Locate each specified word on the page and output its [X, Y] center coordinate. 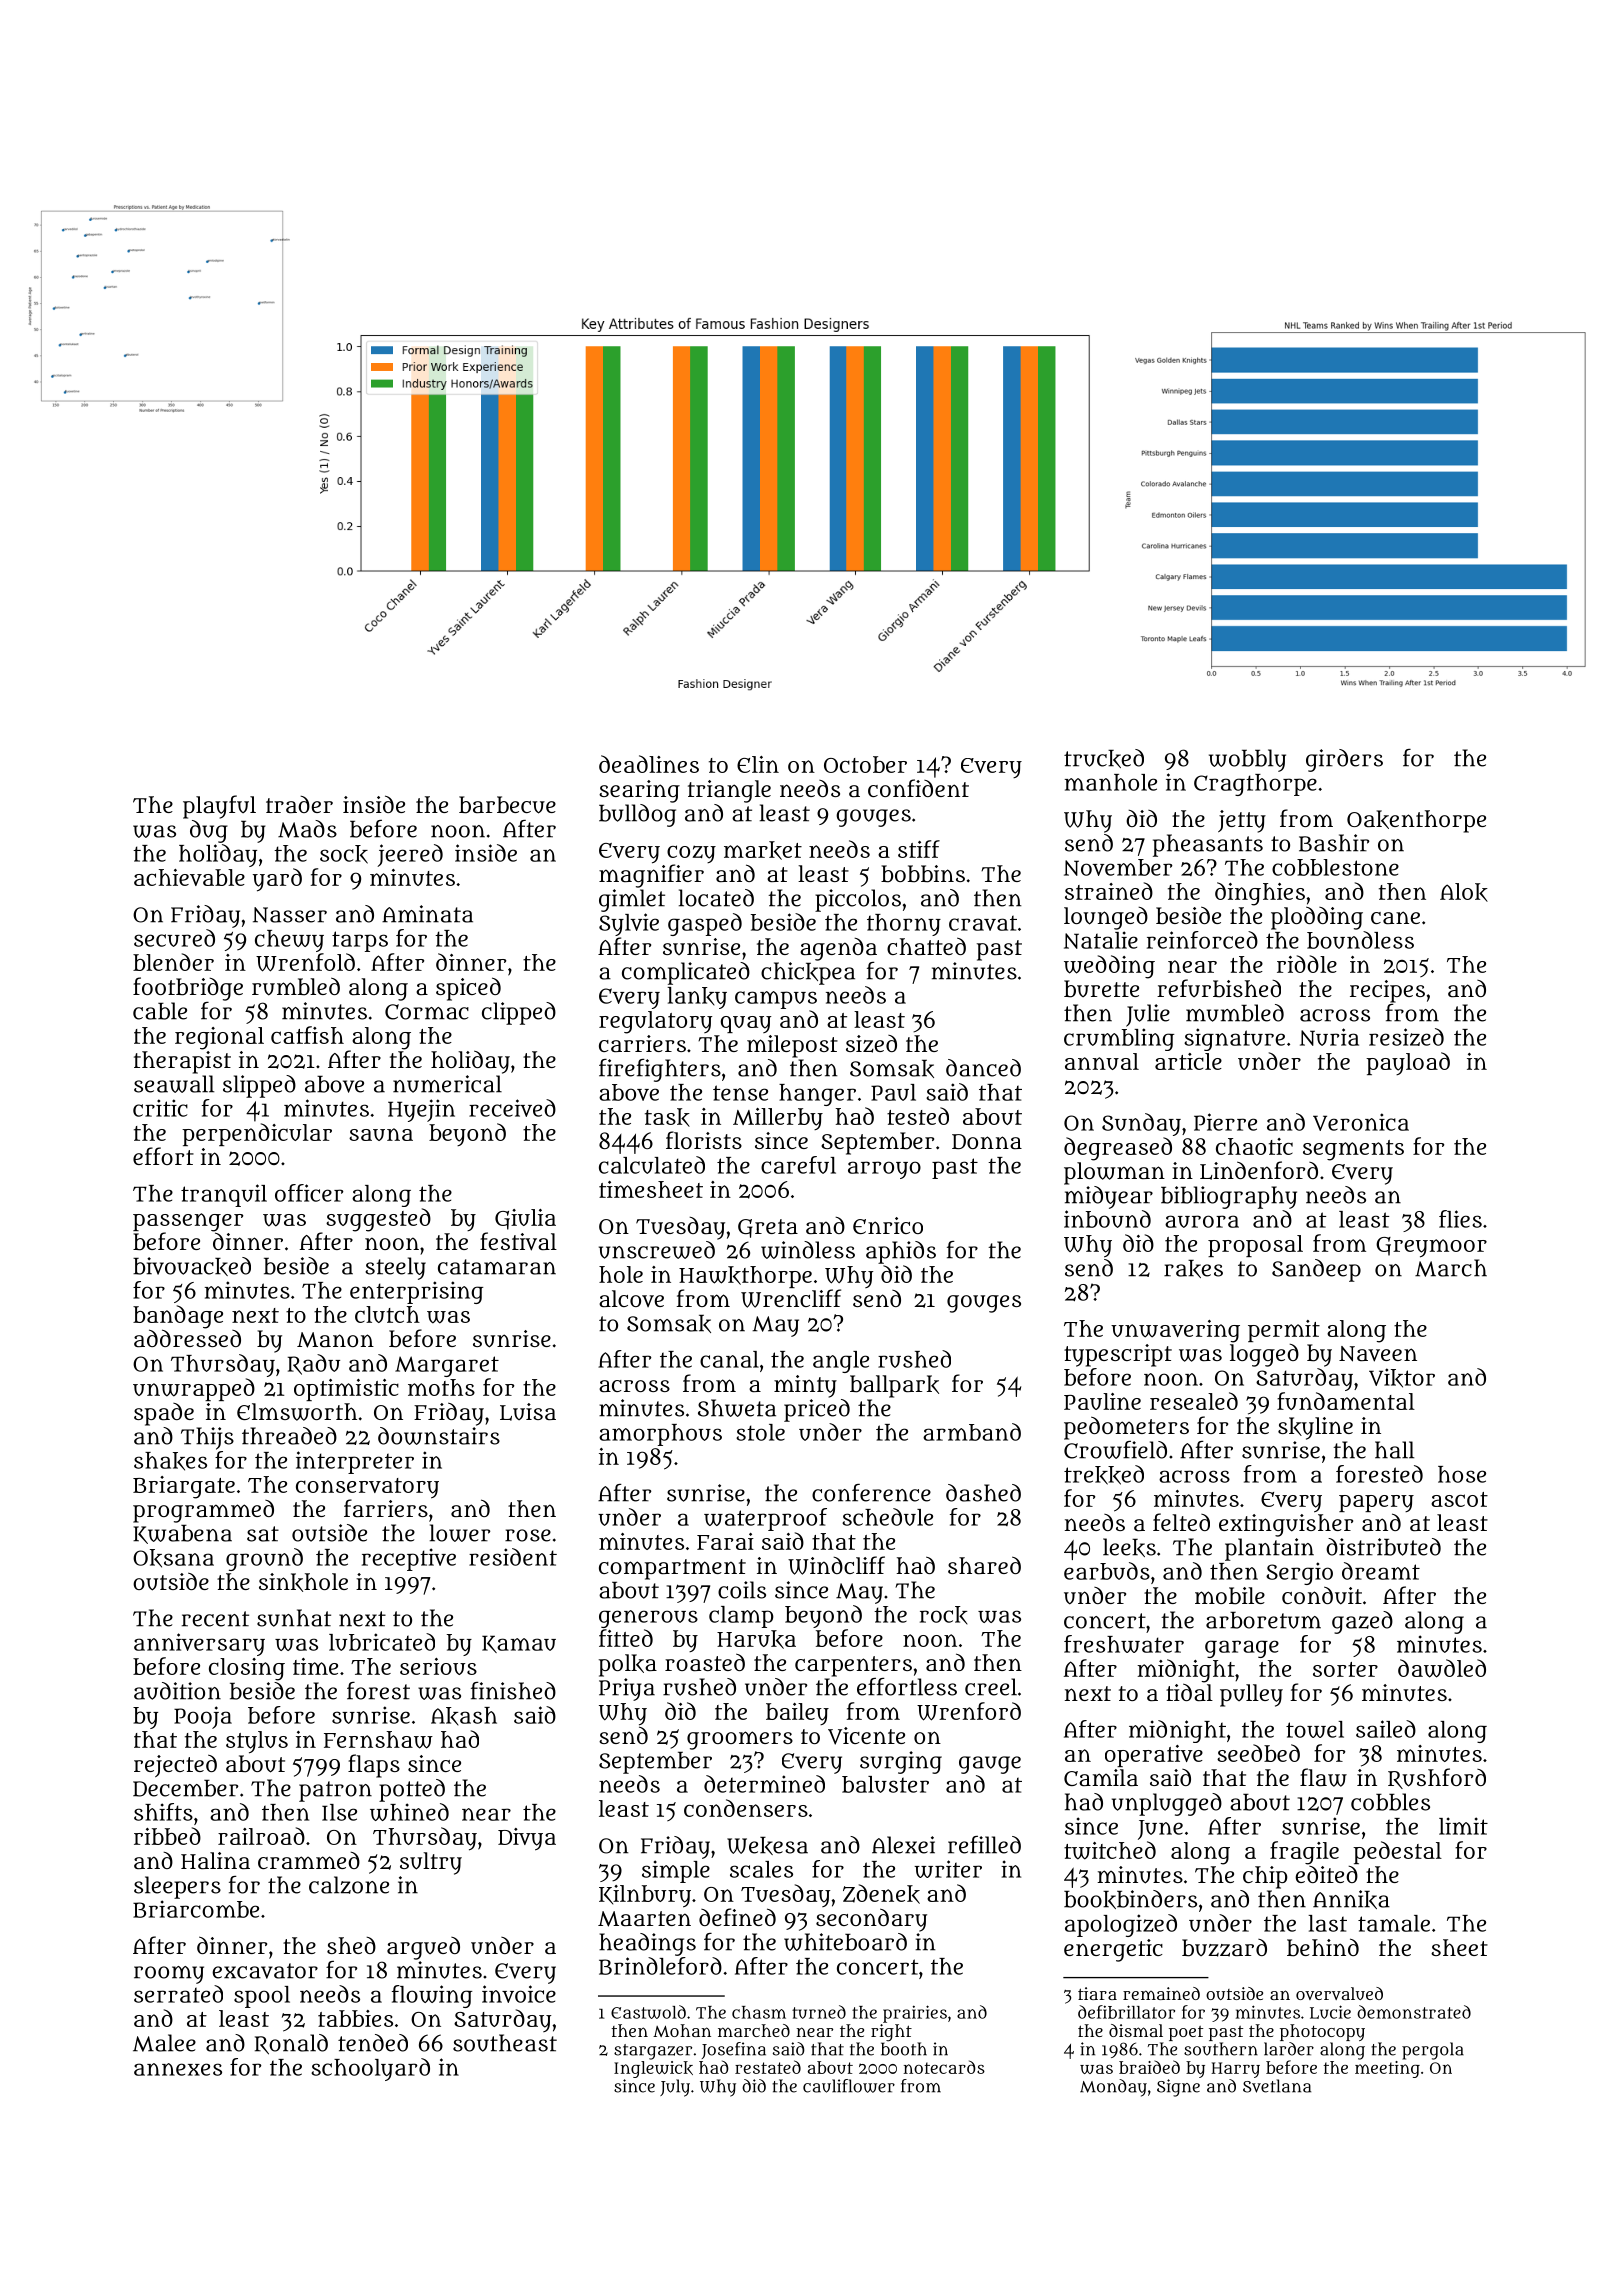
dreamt [1381, 1571]
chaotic [1254, 1146]
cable [160, 1011]
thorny [904, 925]
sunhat [294, 1618]
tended [373, 2043]
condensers [746, 1808]
